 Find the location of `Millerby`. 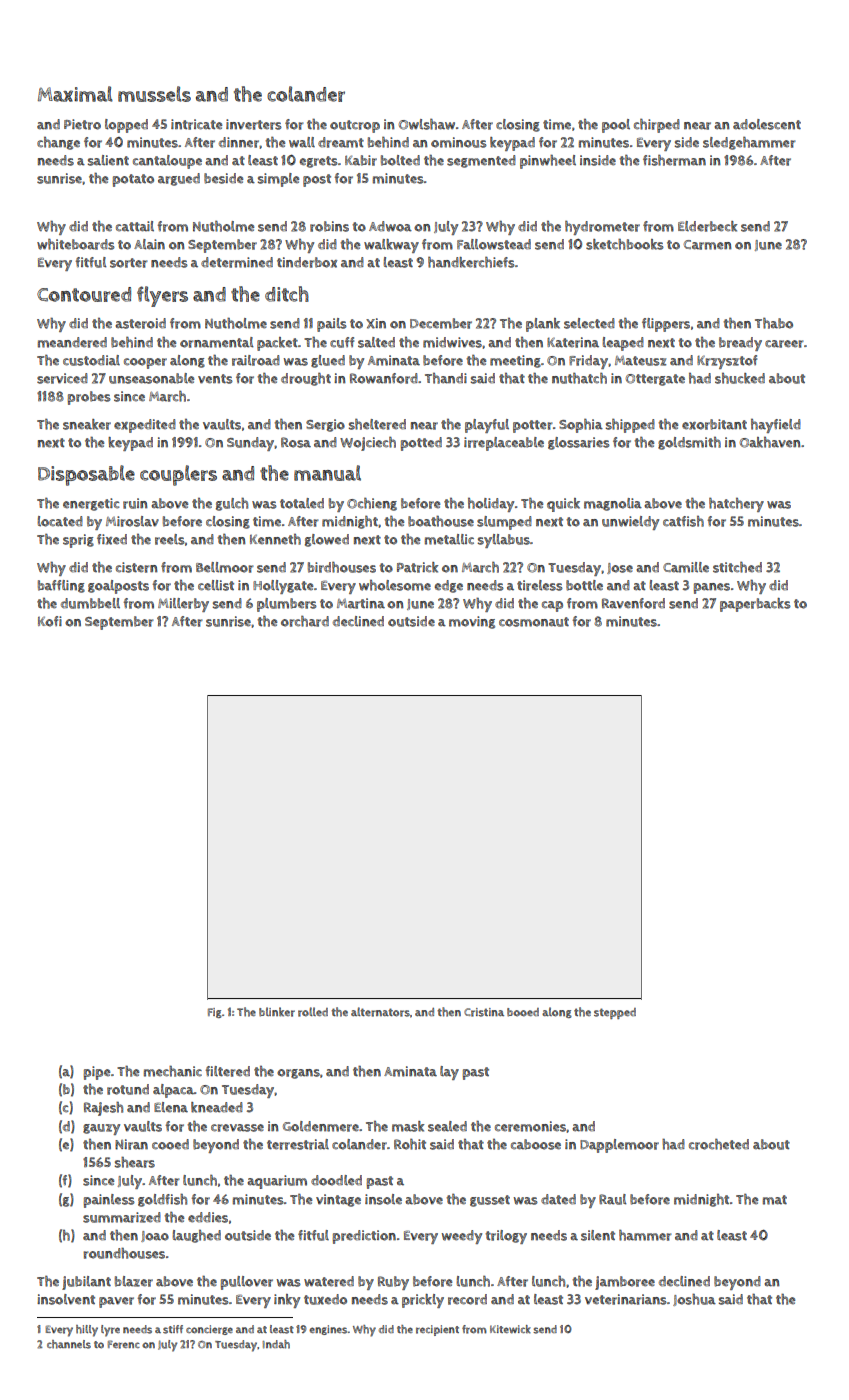

Millerby is located at coordinates (183, 605).
